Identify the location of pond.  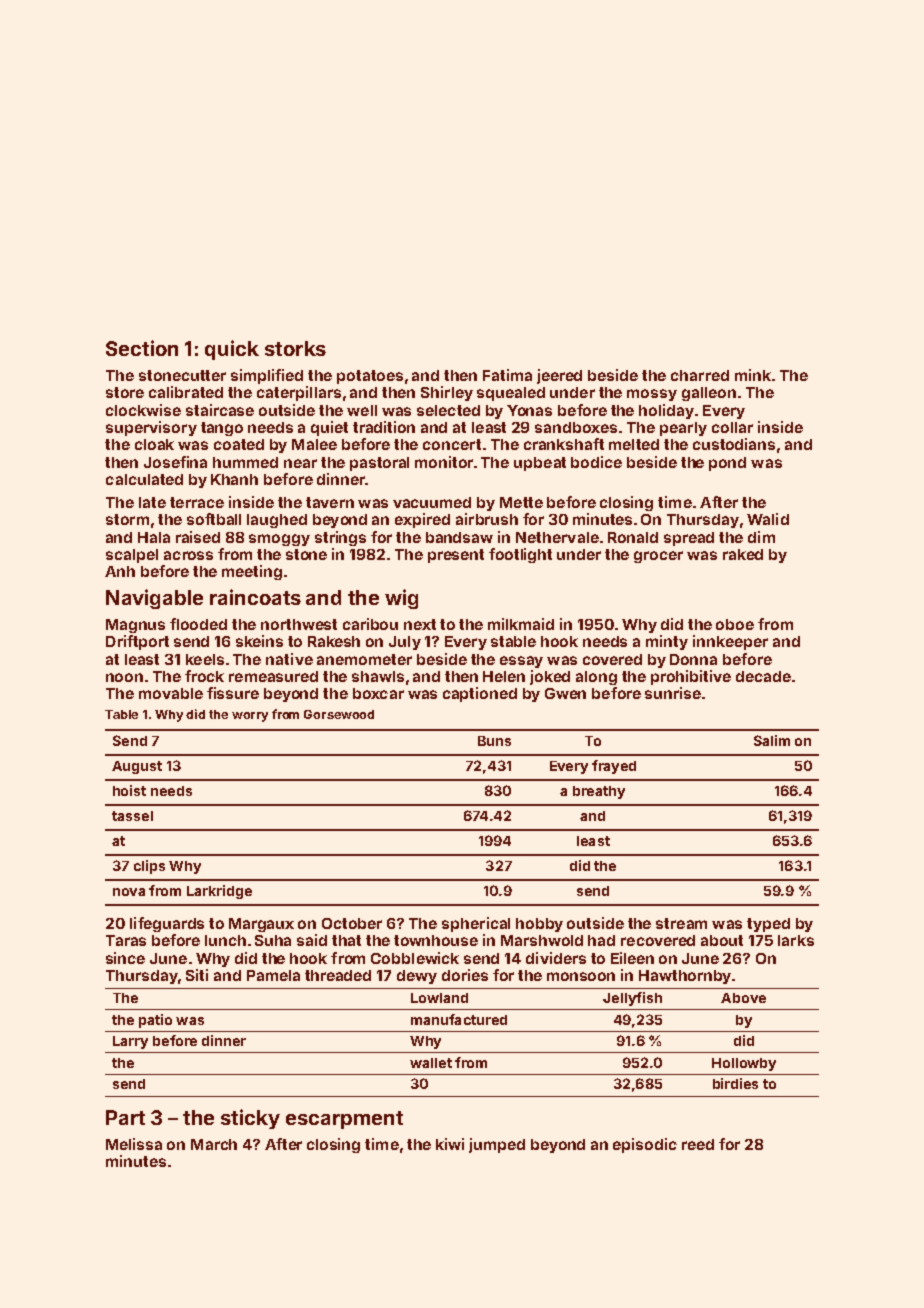
(727, 464).
